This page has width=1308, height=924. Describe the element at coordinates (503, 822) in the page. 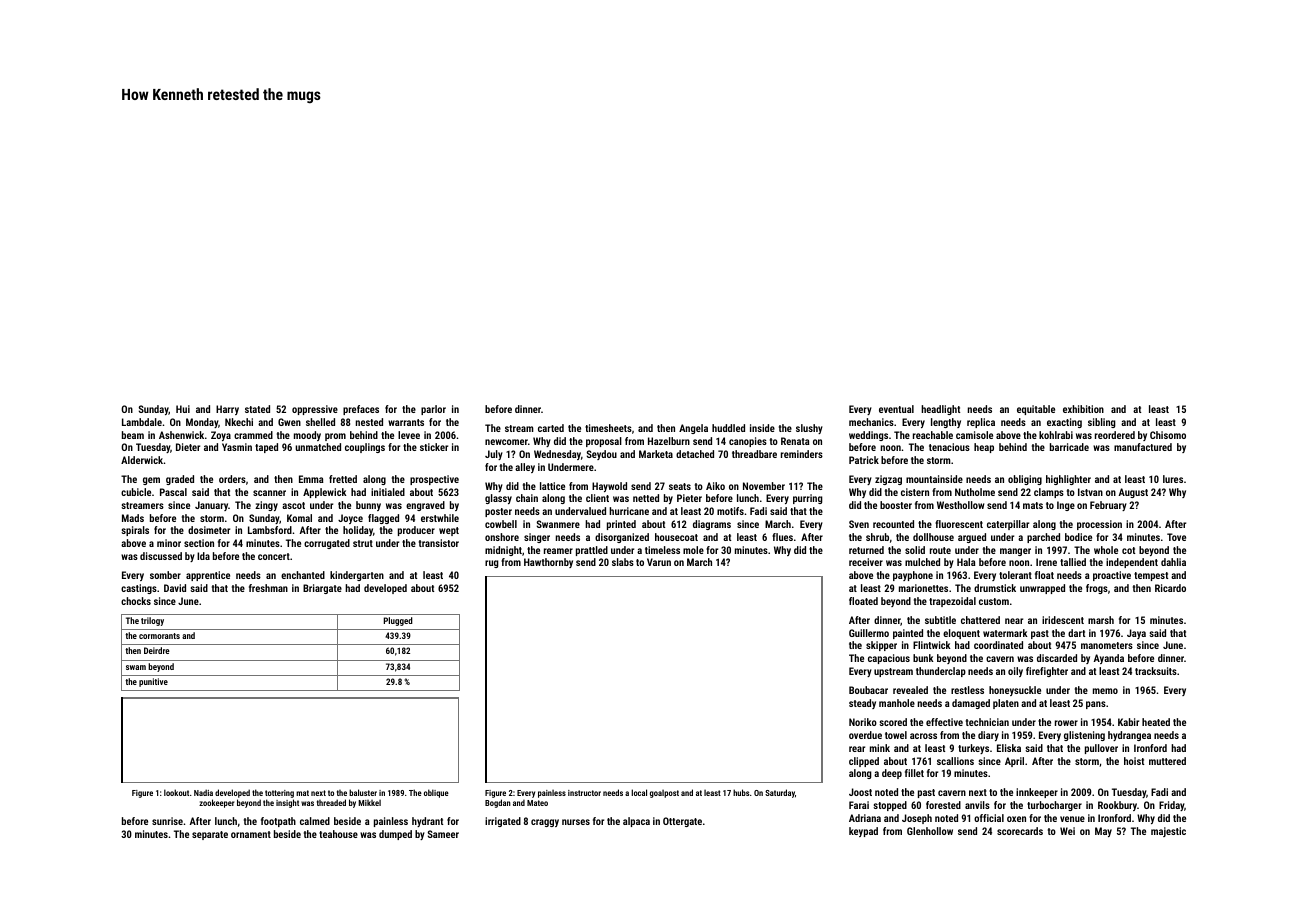

I see `irrigated` at that location.
